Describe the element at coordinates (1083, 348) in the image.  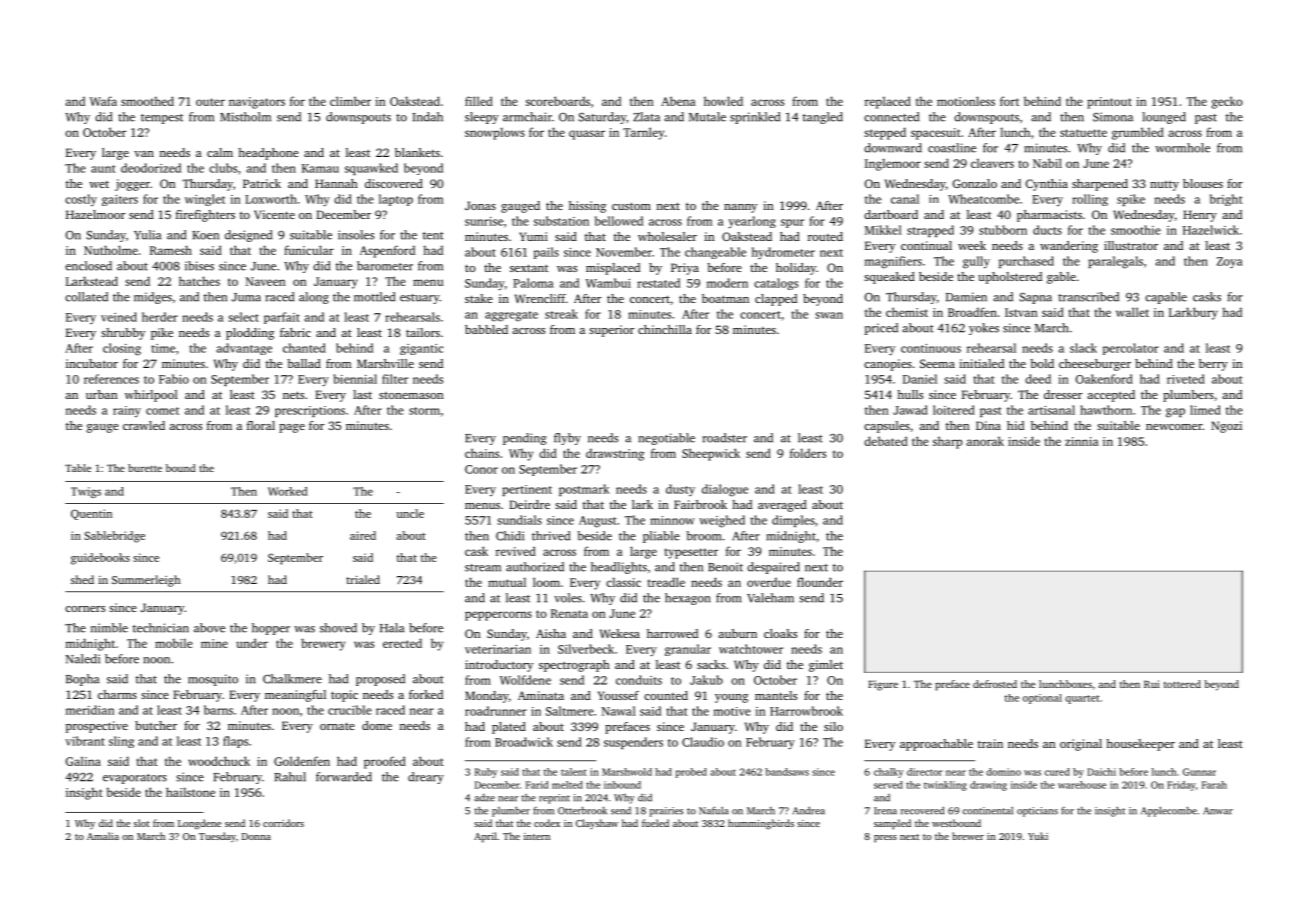
I see `slack` at that location.
